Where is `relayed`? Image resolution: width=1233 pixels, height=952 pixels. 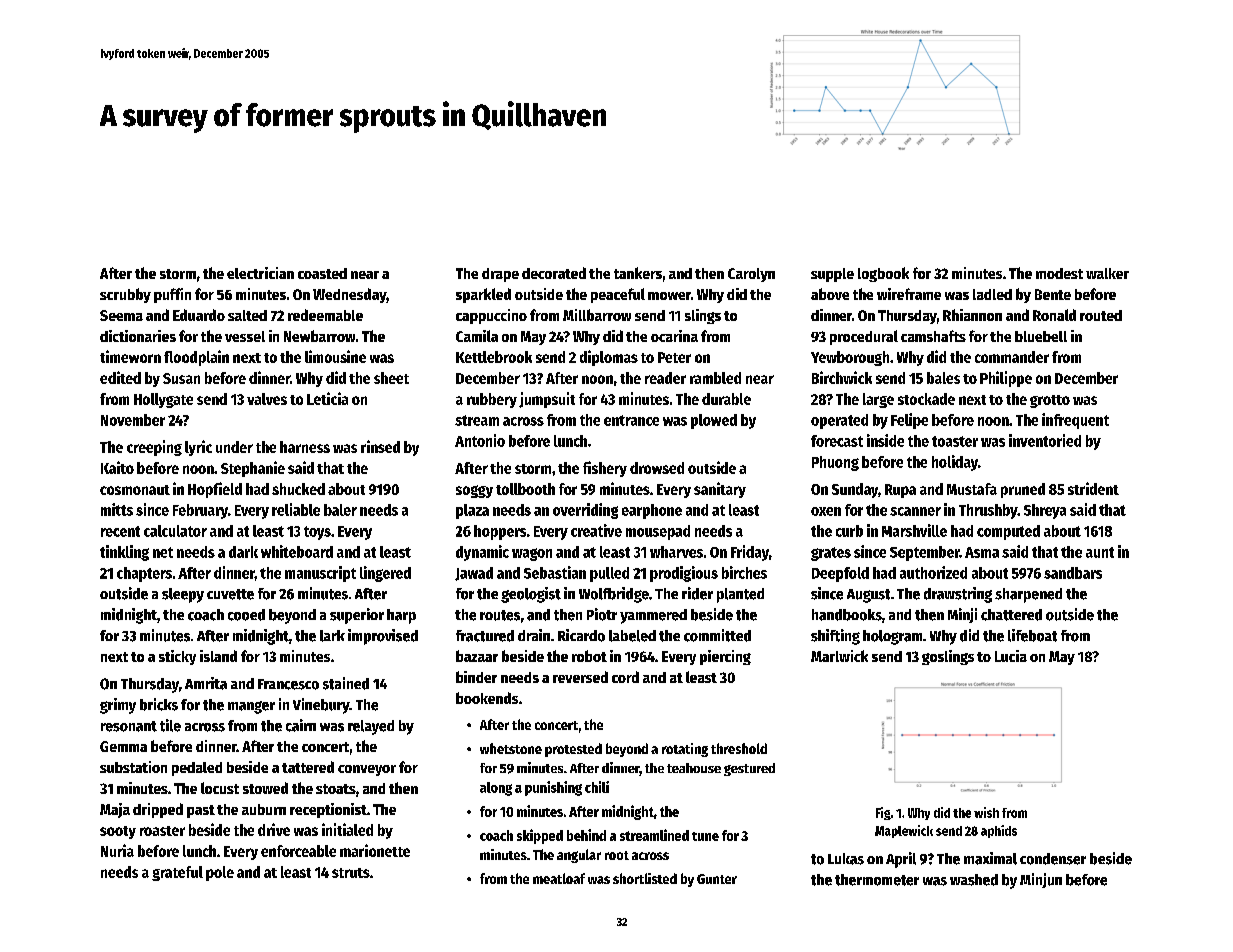
relayed is located at coordinates (371, 727).
